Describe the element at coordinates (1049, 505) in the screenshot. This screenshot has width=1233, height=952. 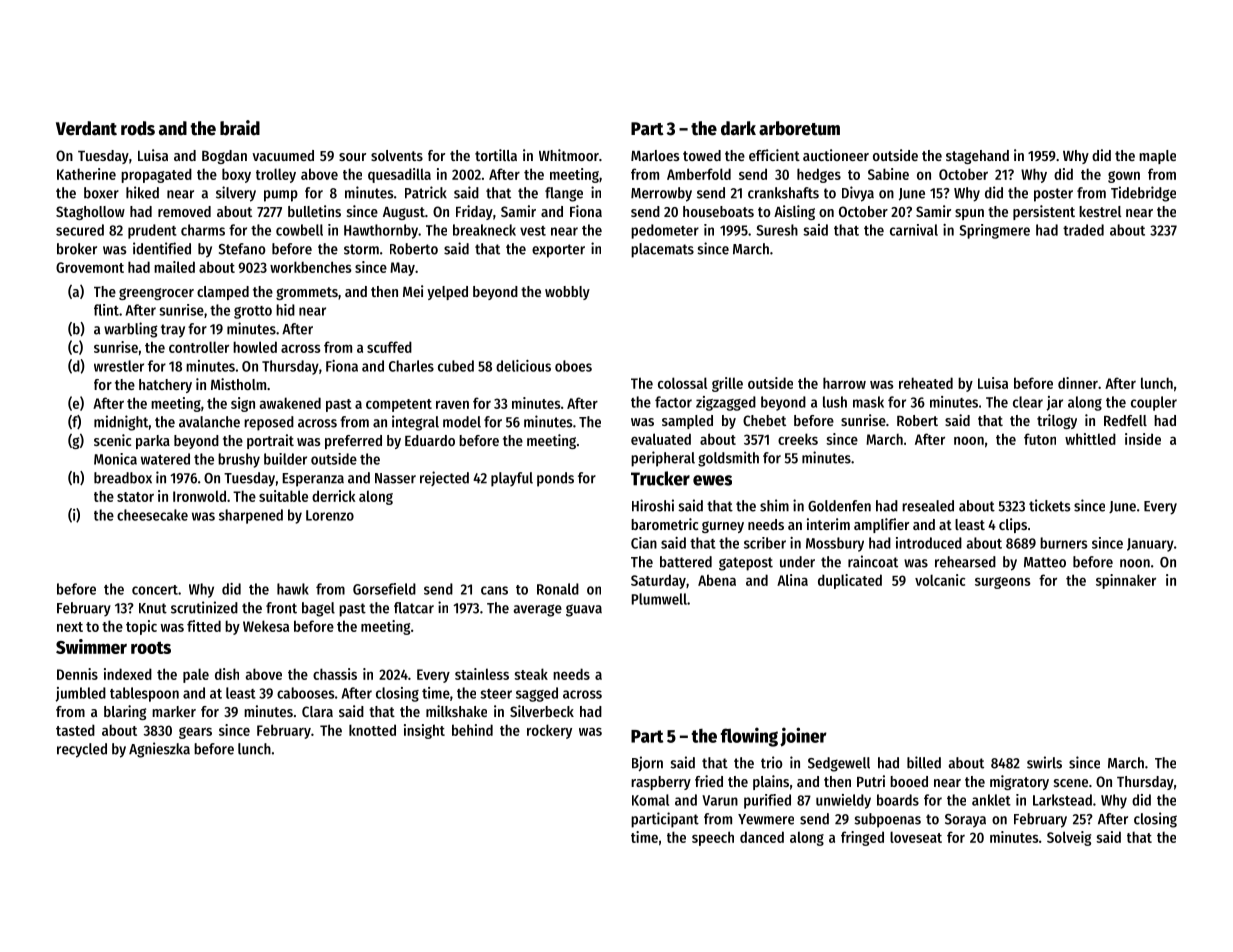
I see `tickets` at that location.
